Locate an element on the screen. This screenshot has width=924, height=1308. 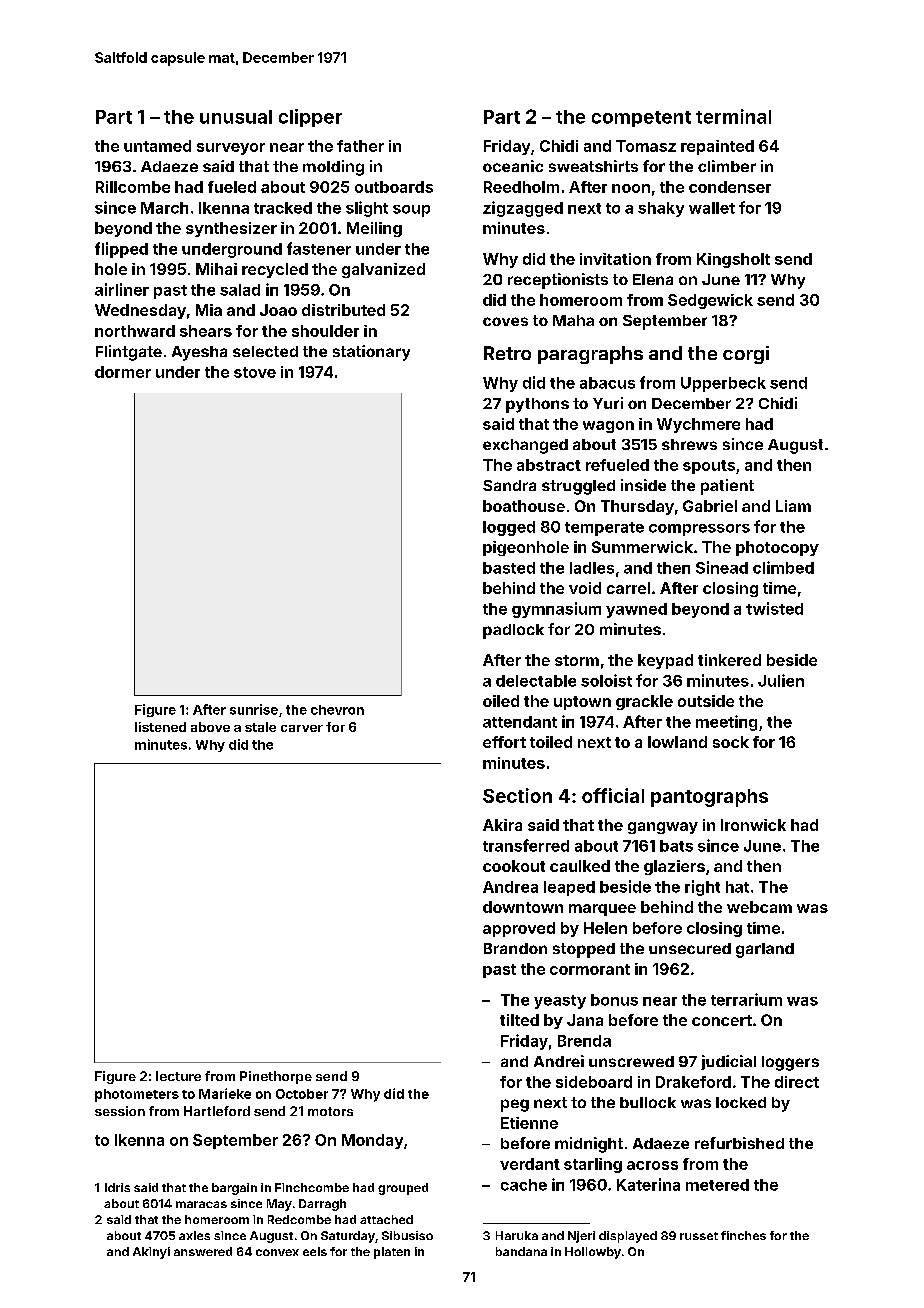
abstract is located at coordinates (549, 465).
